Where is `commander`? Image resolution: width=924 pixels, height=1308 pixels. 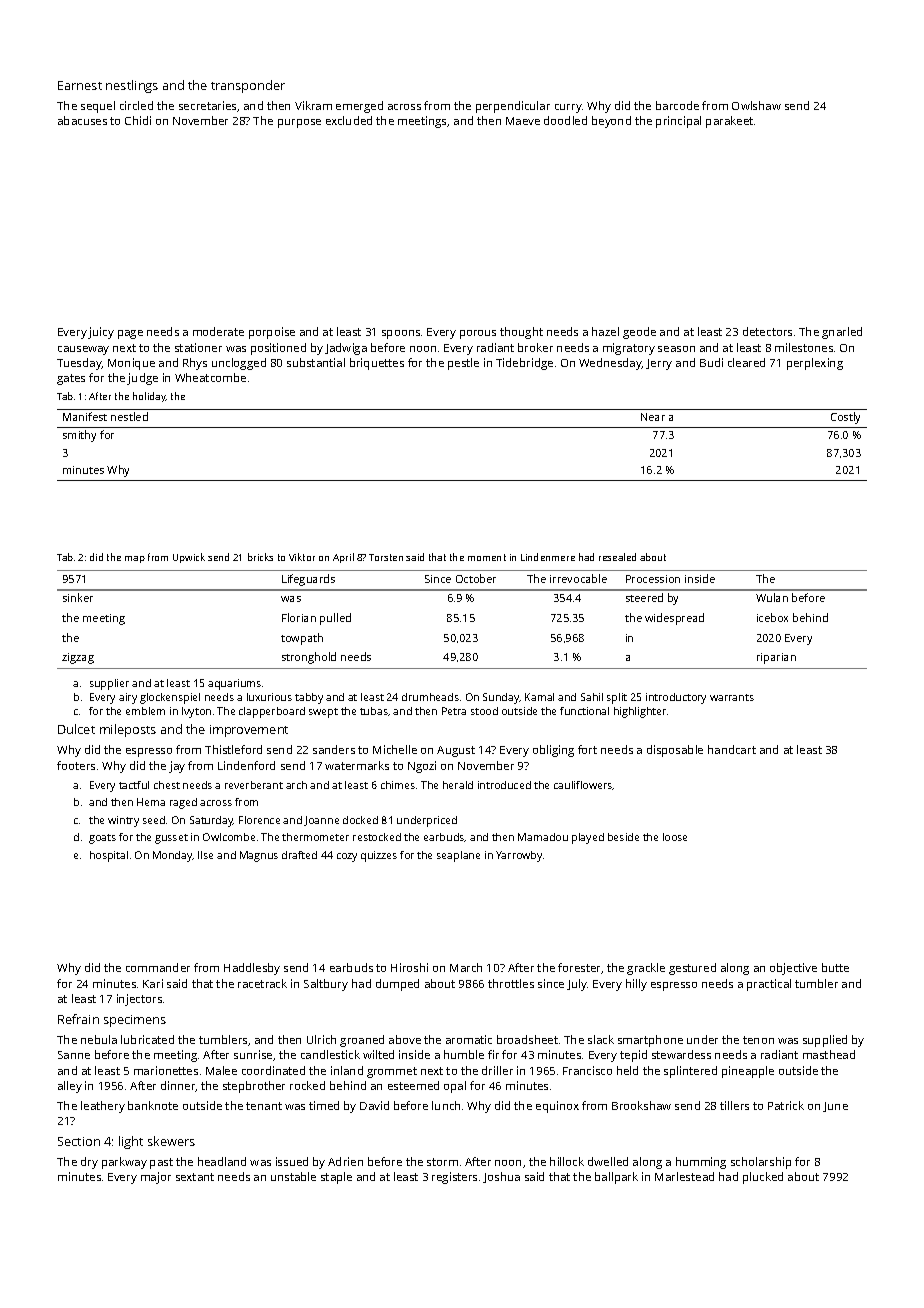
commander is located at coordinates (158, 967).
